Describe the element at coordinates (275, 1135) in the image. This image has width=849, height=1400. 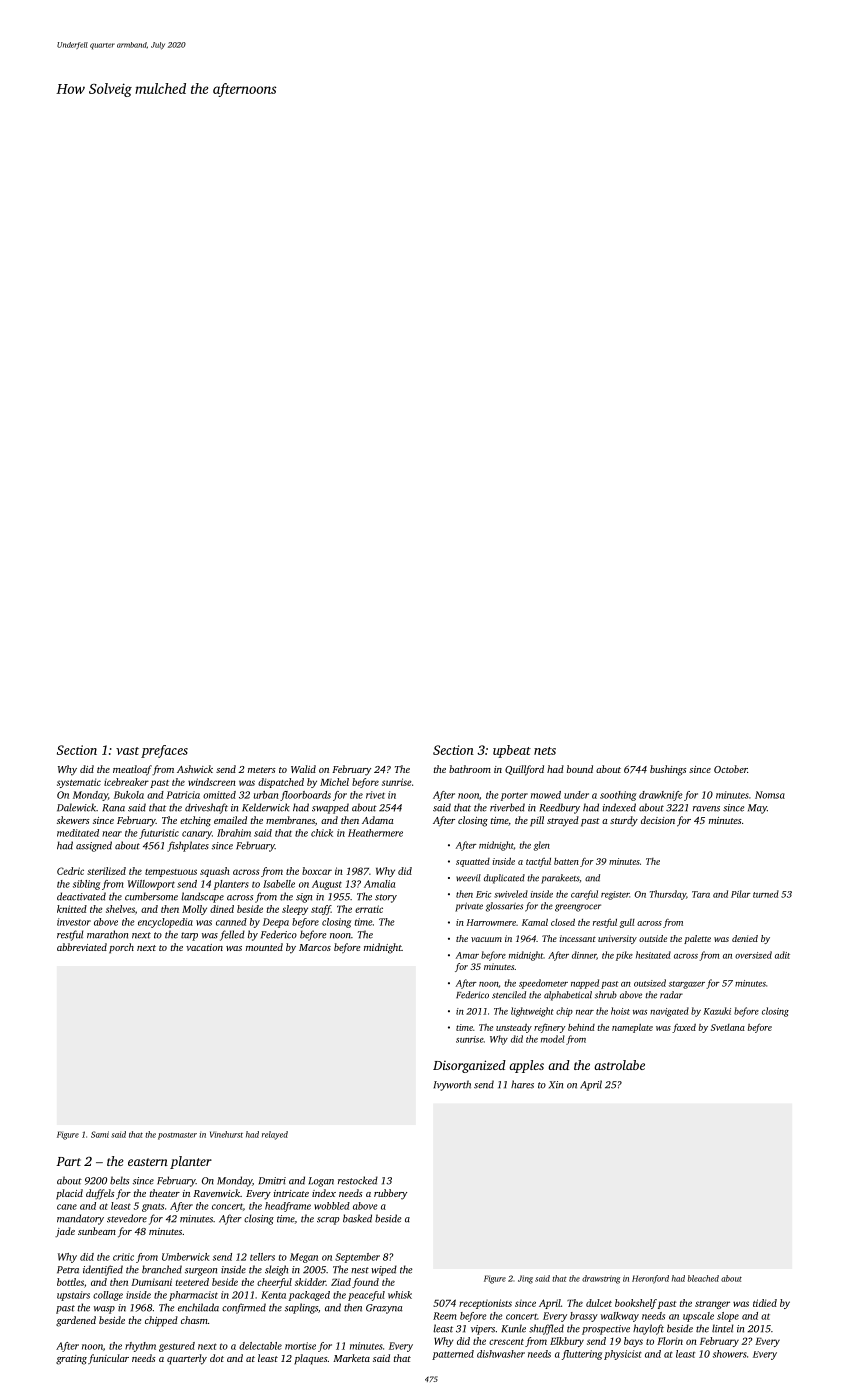
I see `relayed` at that location.
